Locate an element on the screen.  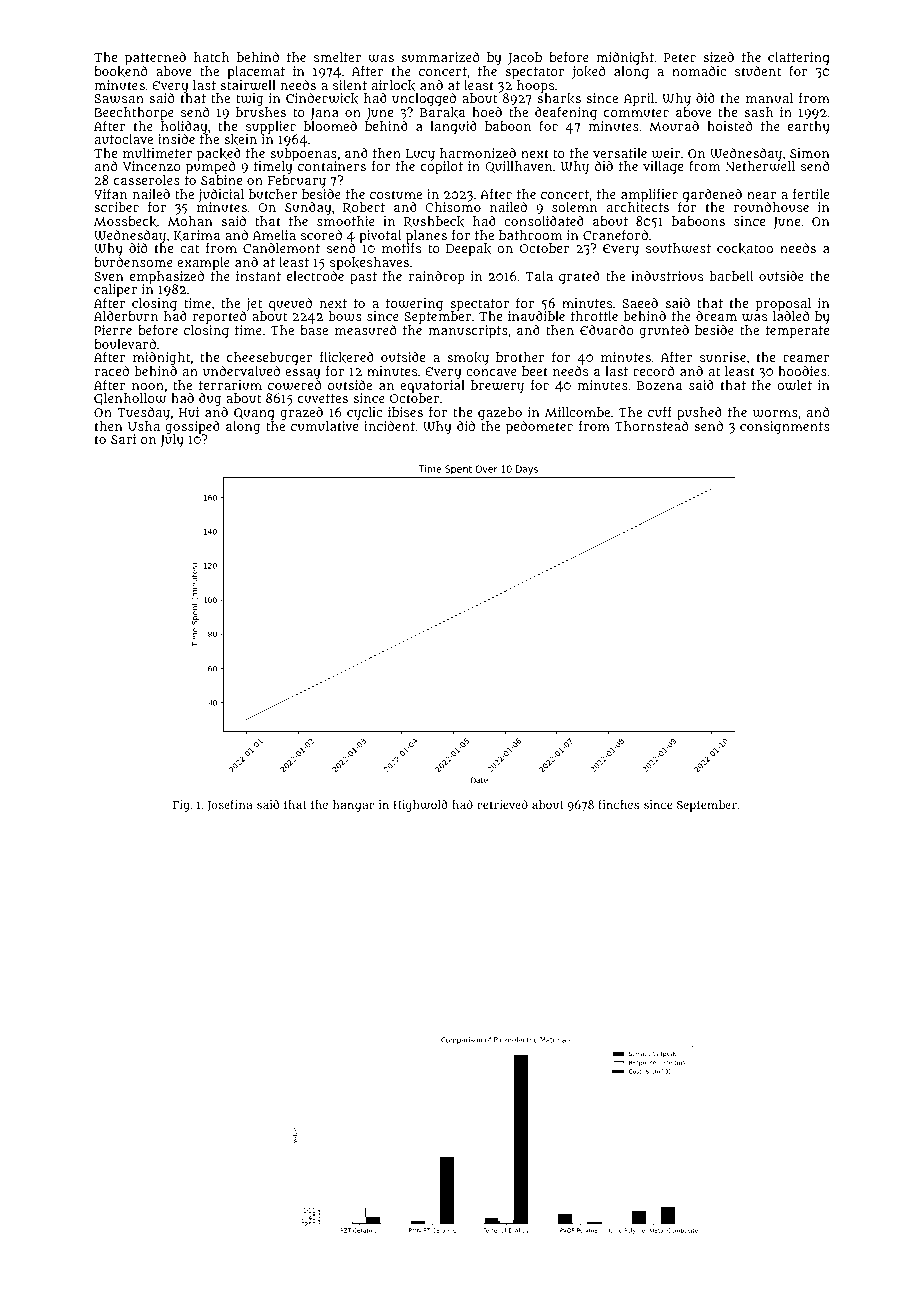
terrarium is located at coordinates (230, 385).
